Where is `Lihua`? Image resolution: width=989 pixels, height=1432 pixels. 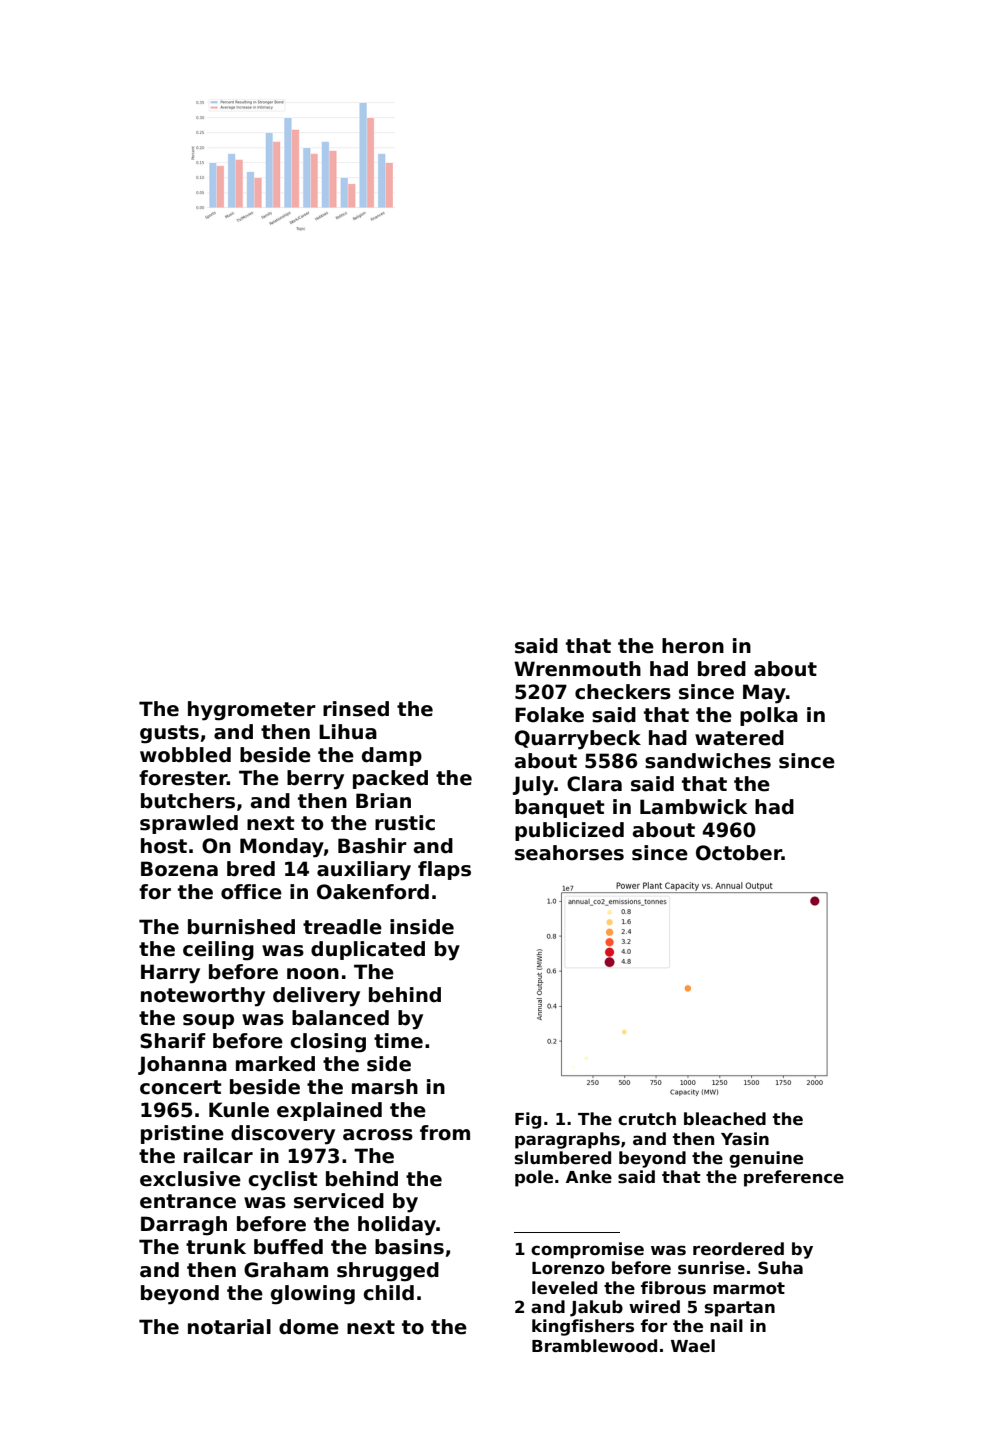
Lihua is located at coordinates (348, 732).
